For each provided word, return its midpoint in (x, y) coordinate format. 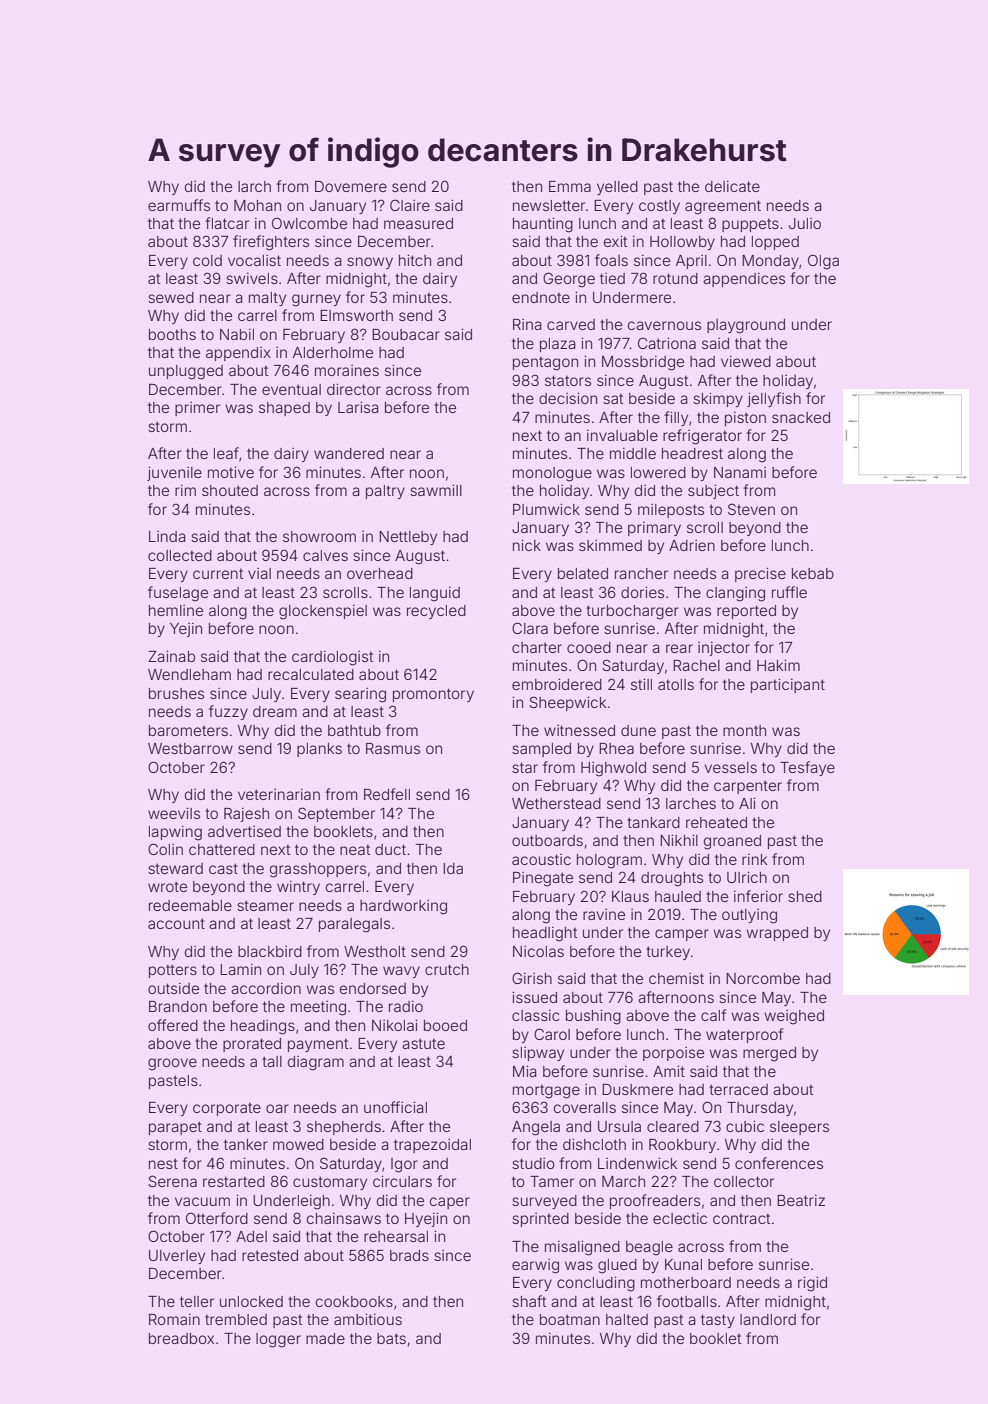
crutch (447, 969)
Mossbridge (643, 363)
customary (330, 1183)
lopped (775, 243)
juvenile (174, 473)
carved (571, 324)
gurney (316, 300)
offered (173, 1025)
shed (805, 896)
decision (568, 398)
